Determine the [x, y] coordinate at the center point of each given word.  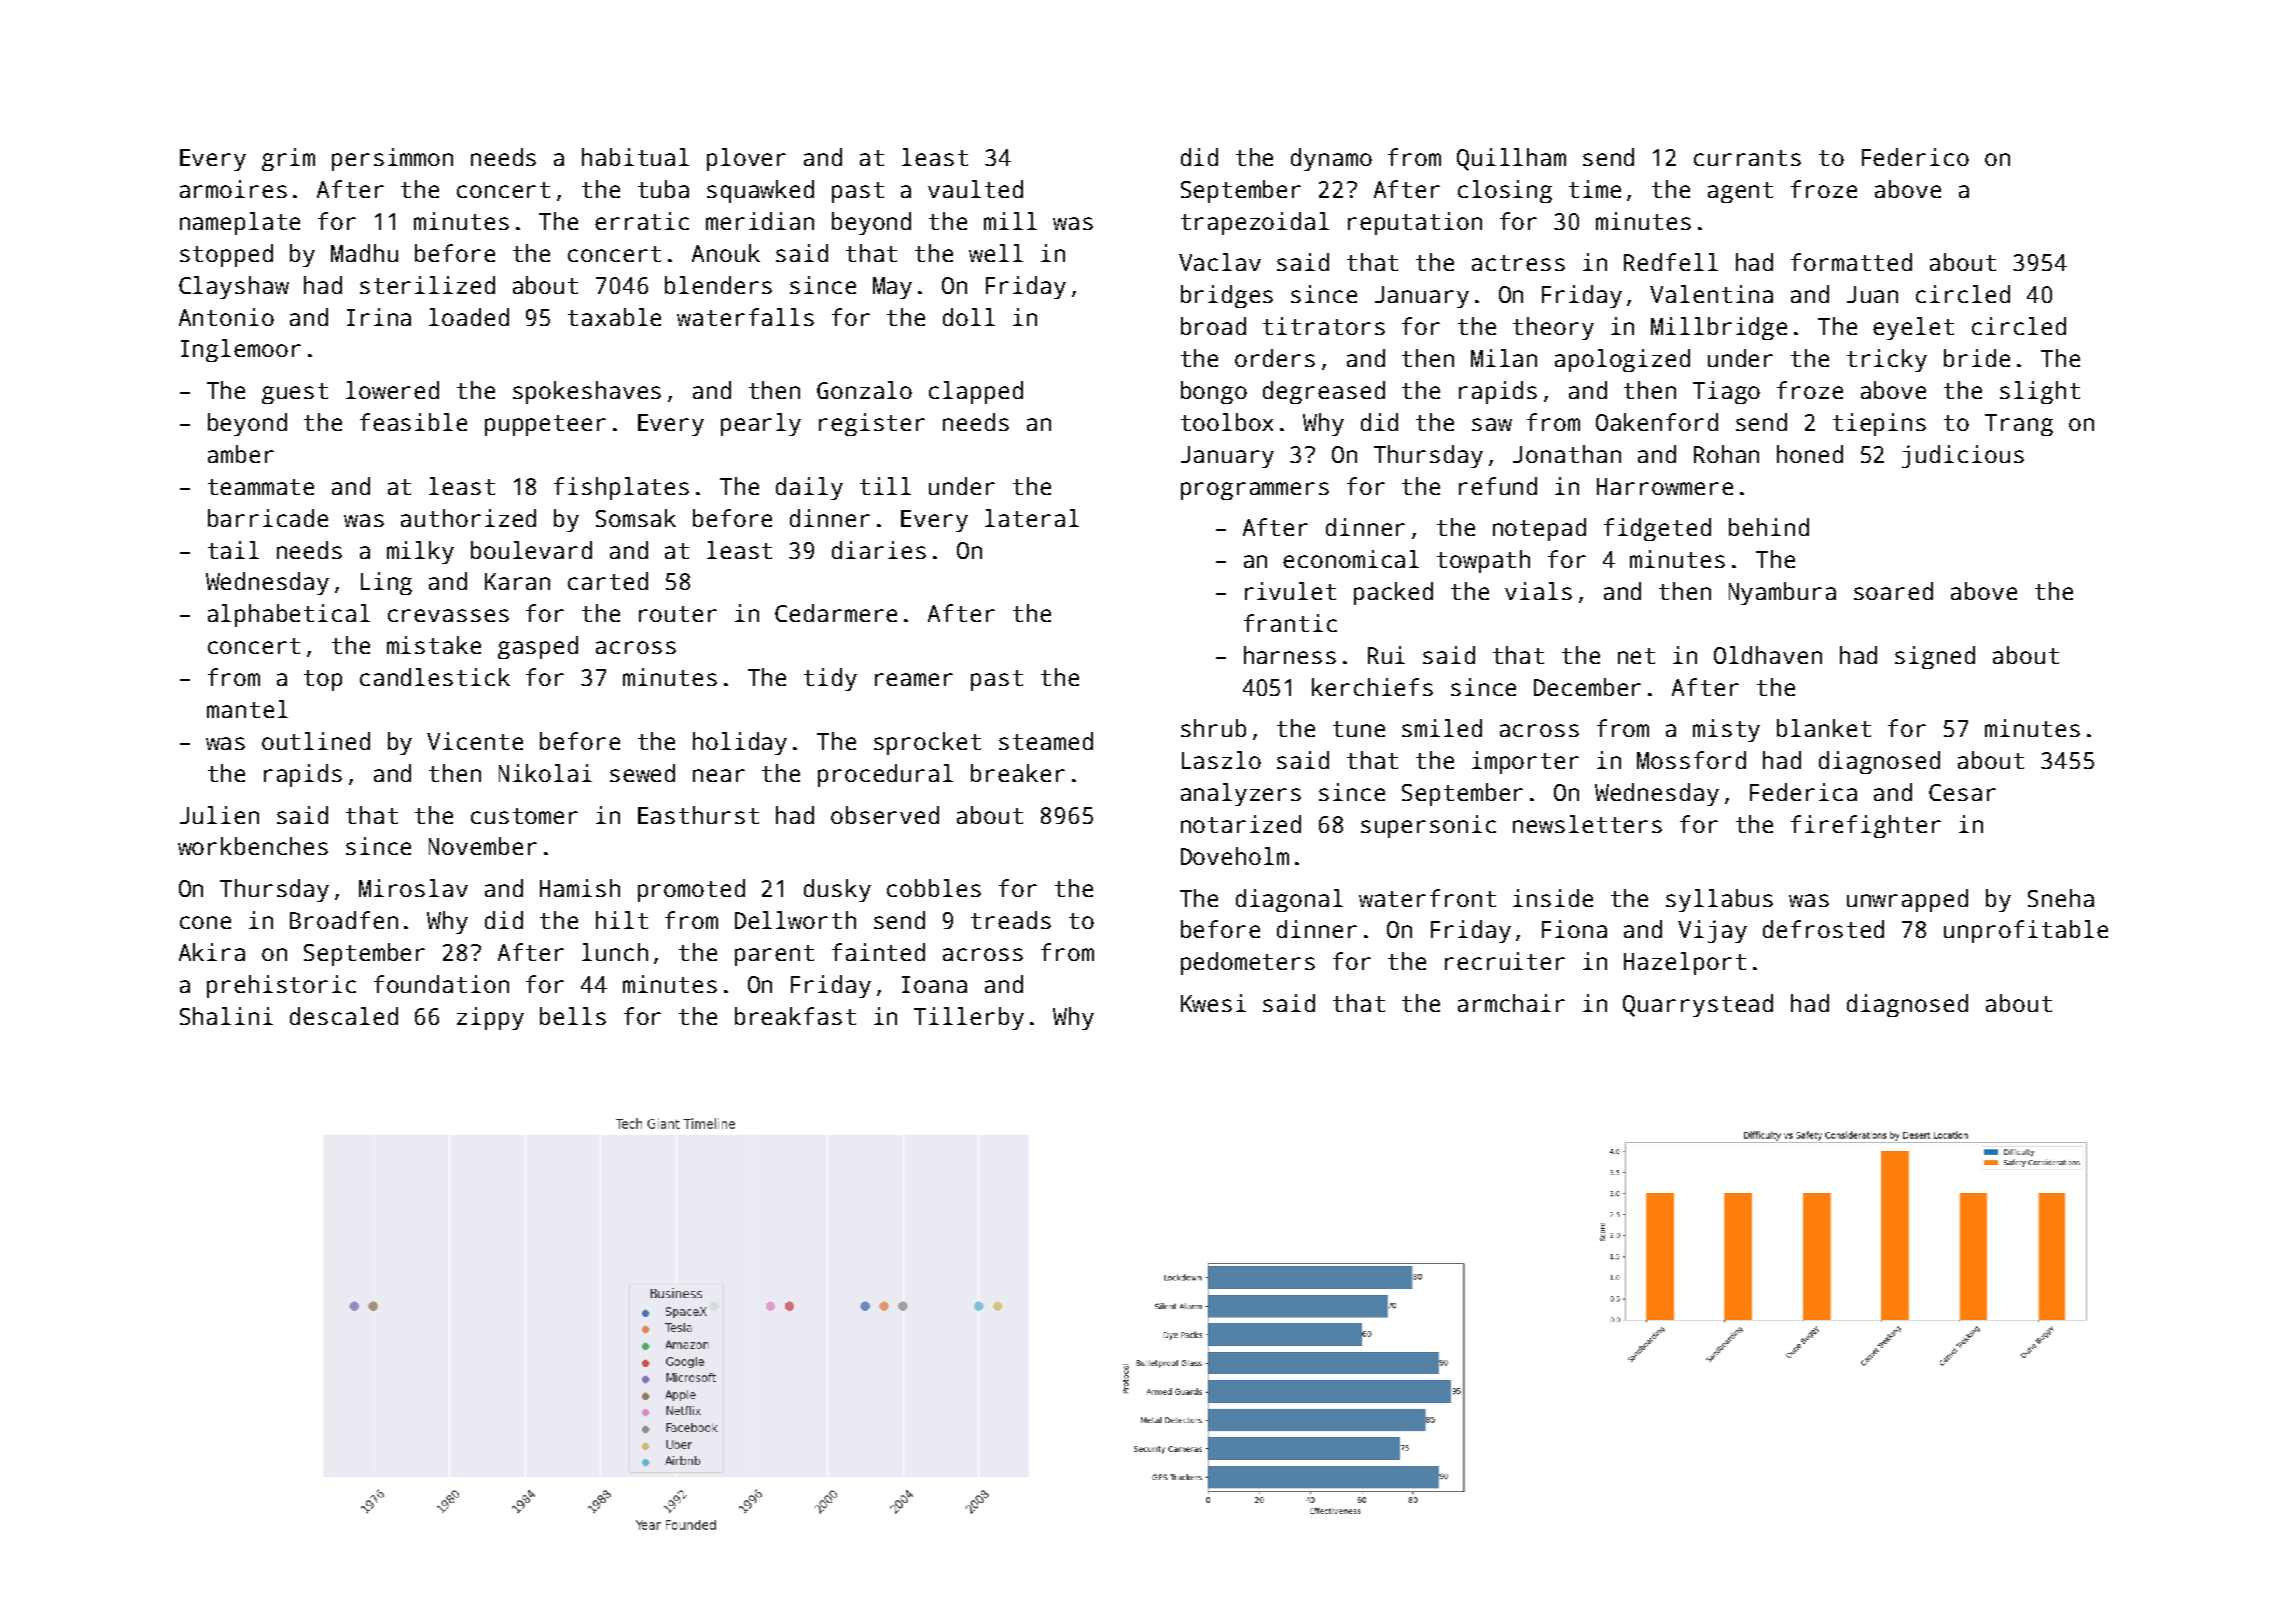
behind [1769, 527]
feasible [413, 422]
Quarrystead [1698, 1005]
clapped [976, 392]
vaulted [975, 189]
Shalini [226, 1016]
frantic [1290, 623]
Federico [1915, 157]
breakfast [795, 1016]
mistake [434, 645]
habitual [635, 157]
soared [1893, 591]
